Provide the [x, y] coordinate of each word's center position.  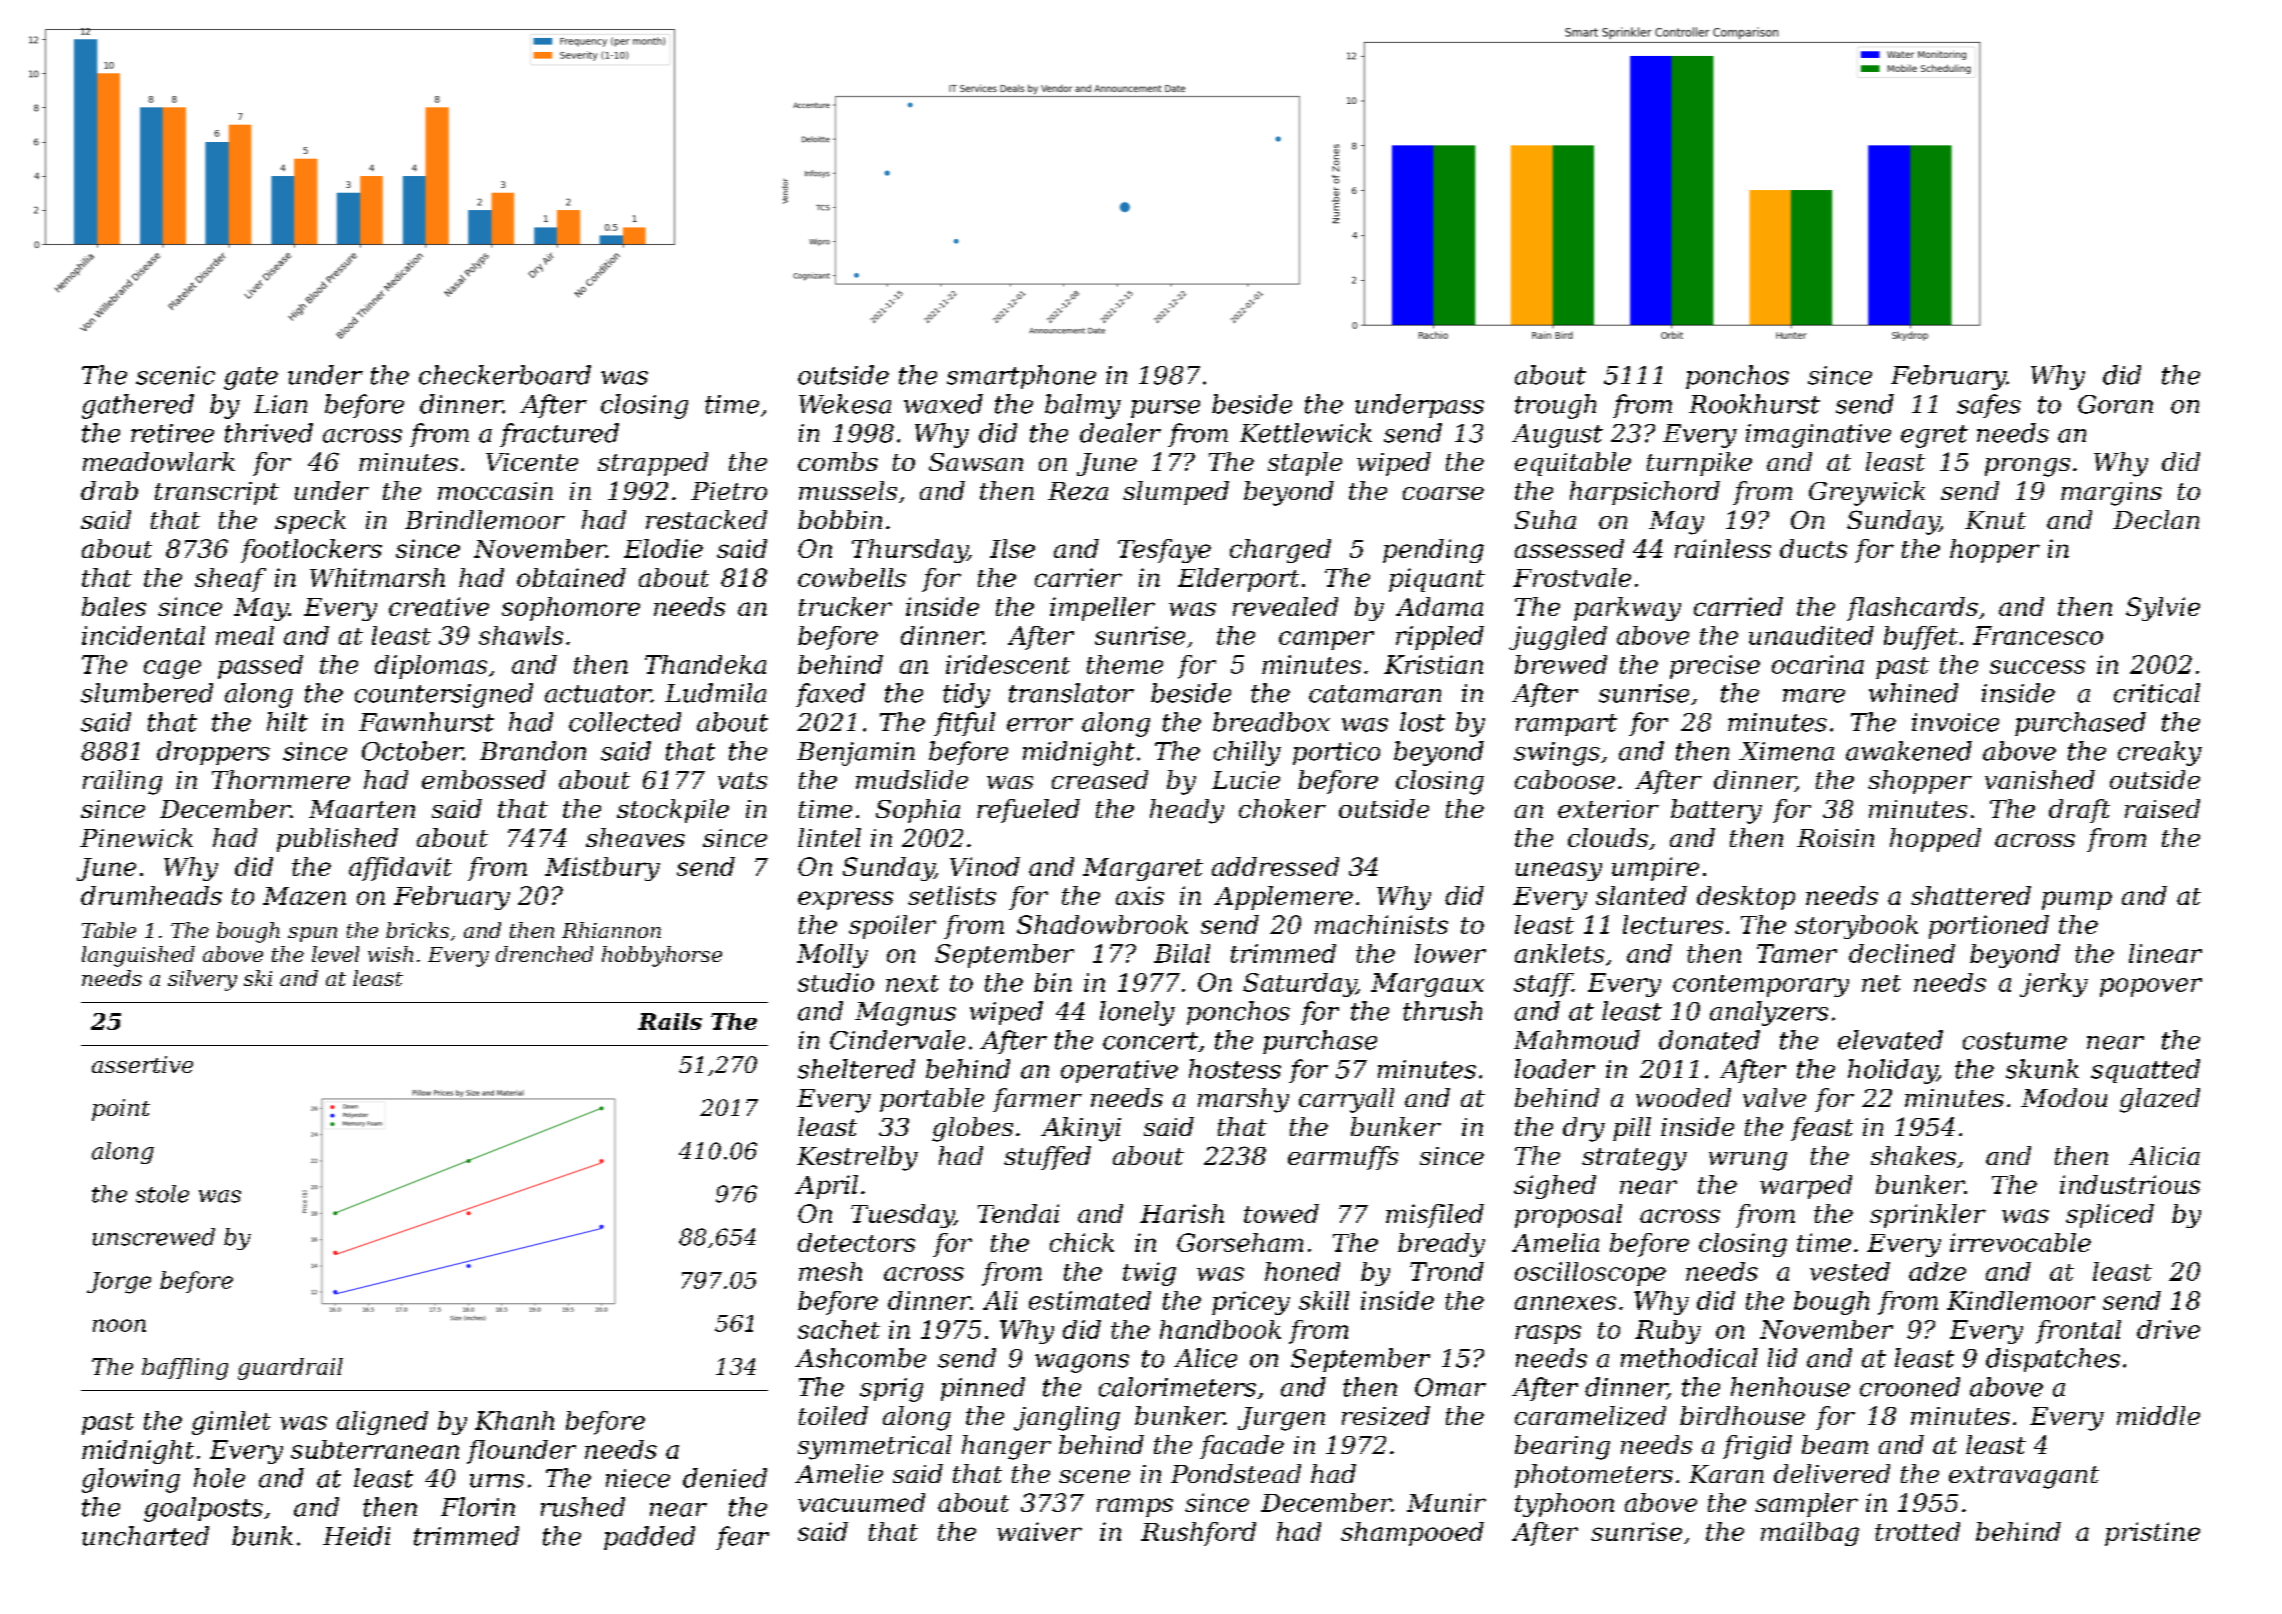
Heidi [356, 1536]
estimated [1090, 1300]
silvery [202, 980]
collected [625, 722]
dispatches [2053, 1360]
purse [1165, 409]
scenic [175, 375]
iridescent [1008, 664]
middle [2158, 1415]
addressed [1275, 866]
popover [2151, 987]
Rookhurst [1754, 404]
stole [162, 1194]
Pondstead [1236, 1473]
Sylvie [2163, 609]
